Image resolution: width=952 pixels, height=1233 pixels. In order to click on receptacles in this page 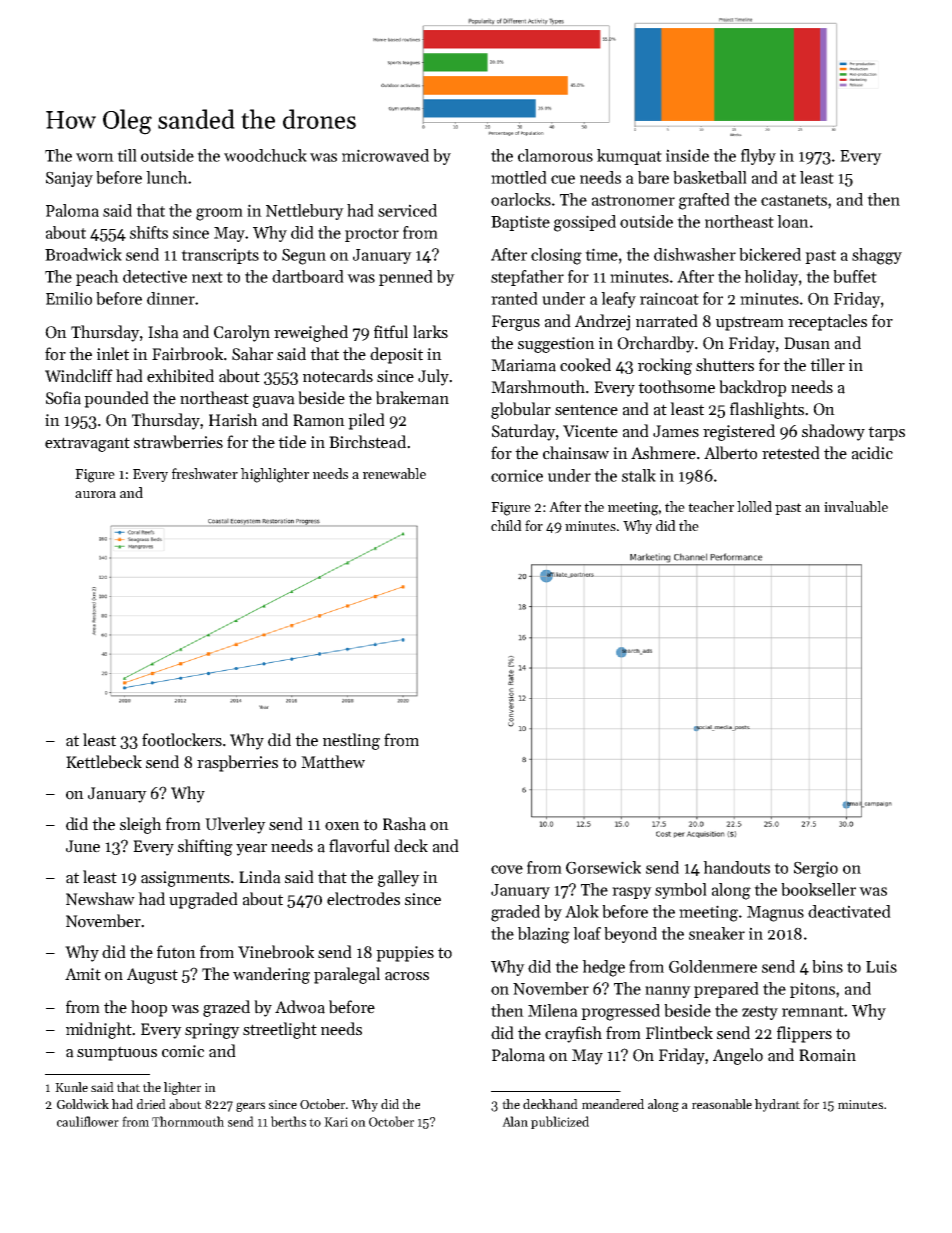, I will do `click(827, 322)`.
